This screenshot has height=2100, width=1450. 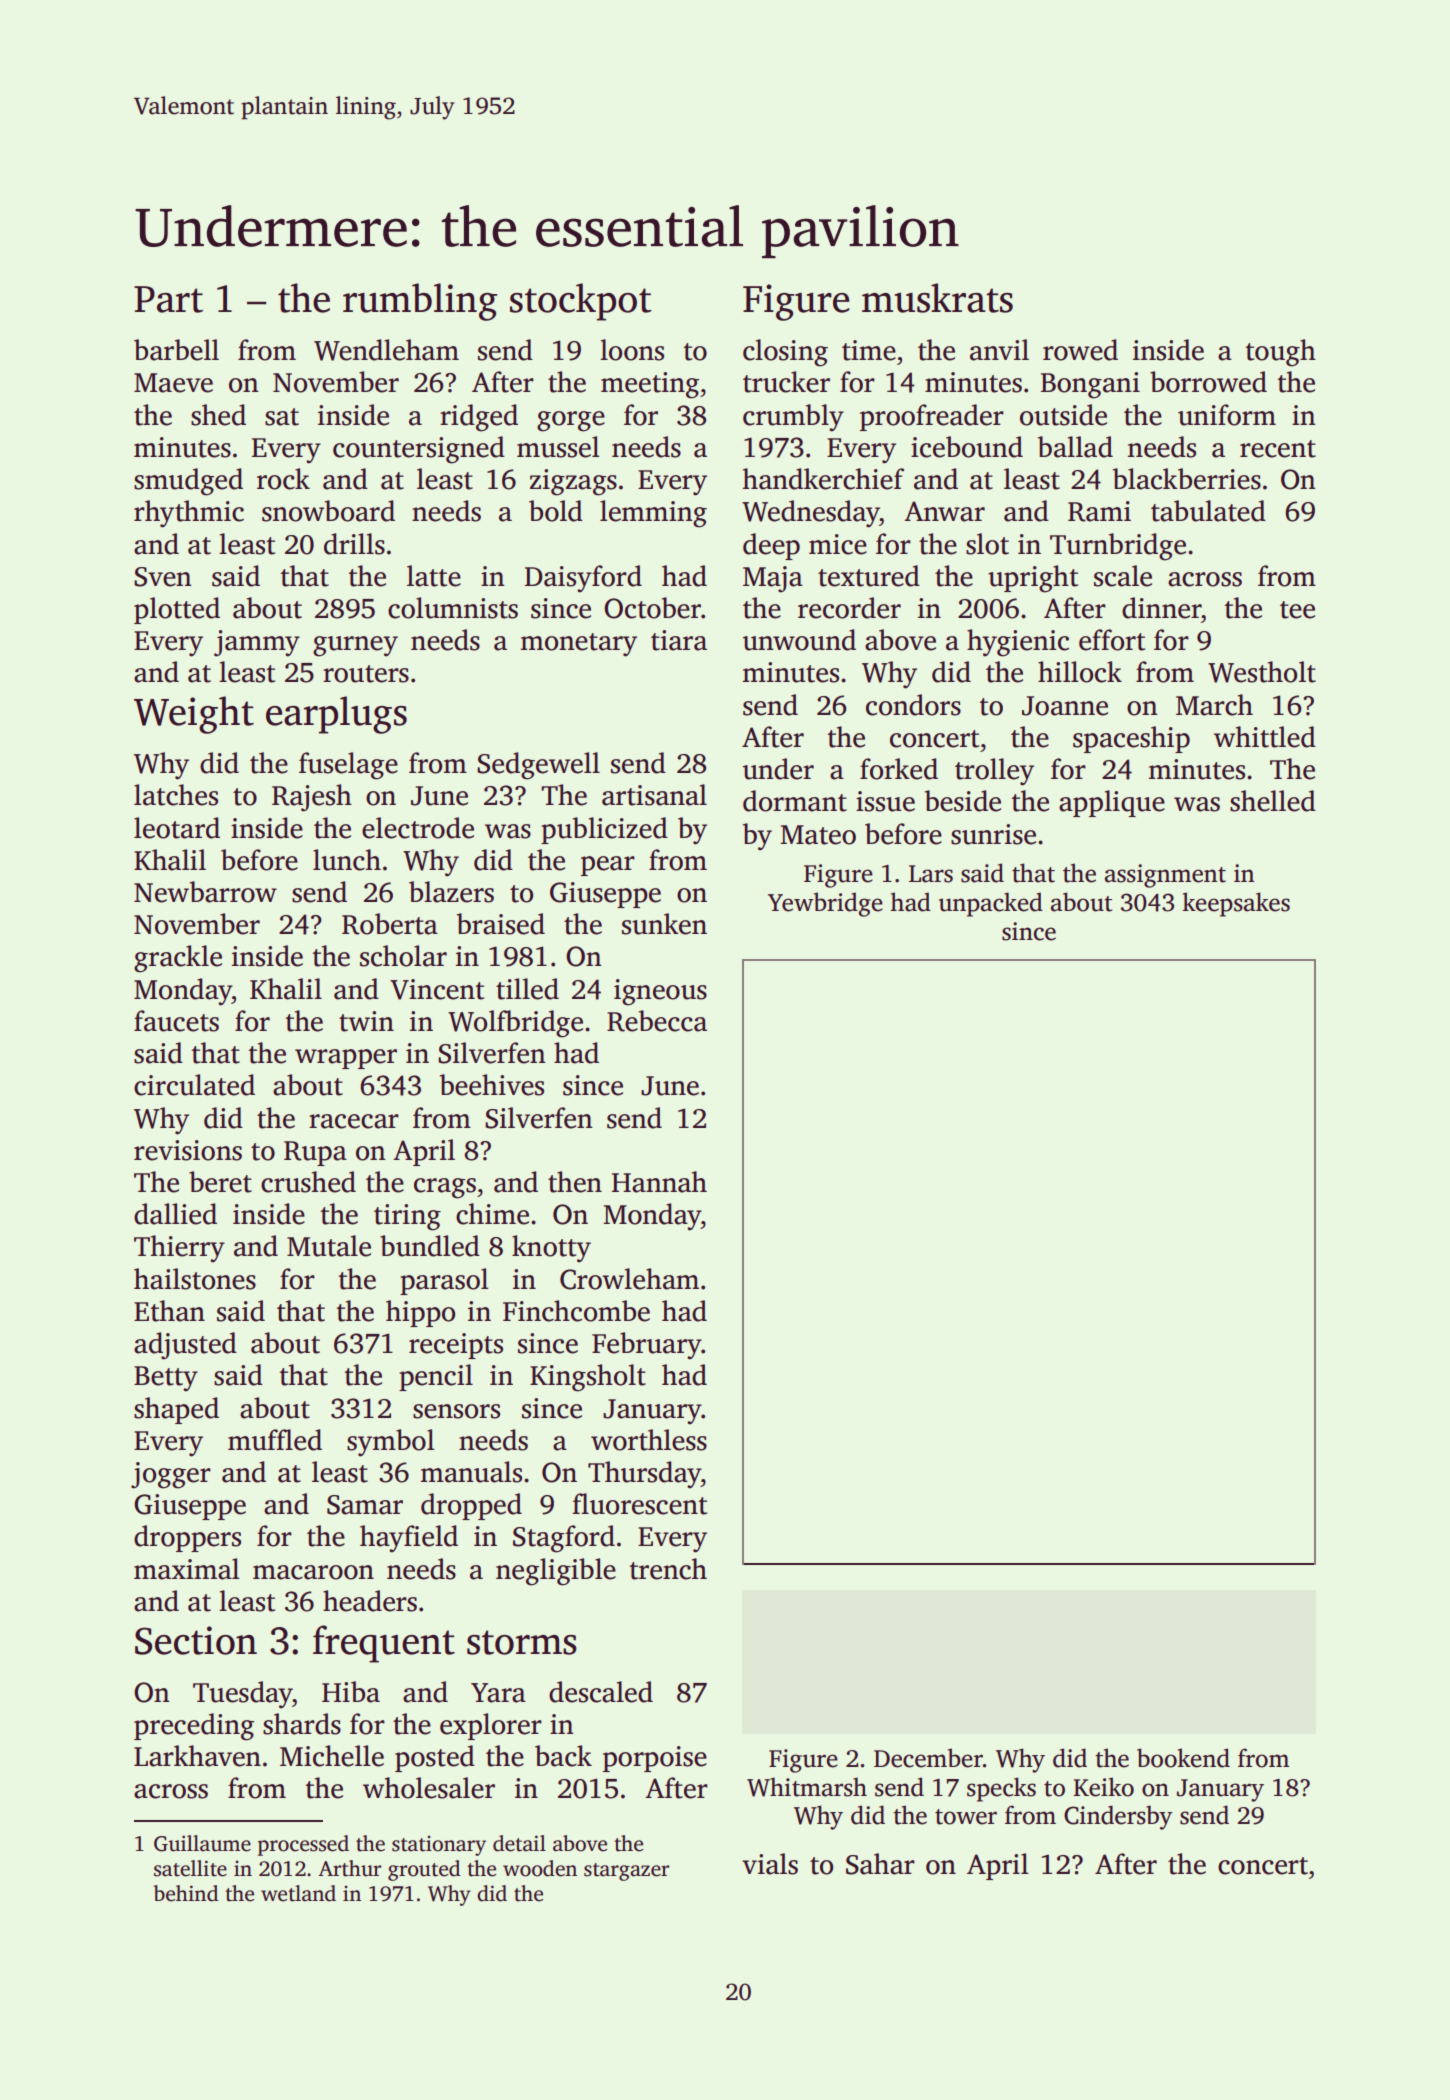 I want to click on manuals, so click(x=471, y=1472).
